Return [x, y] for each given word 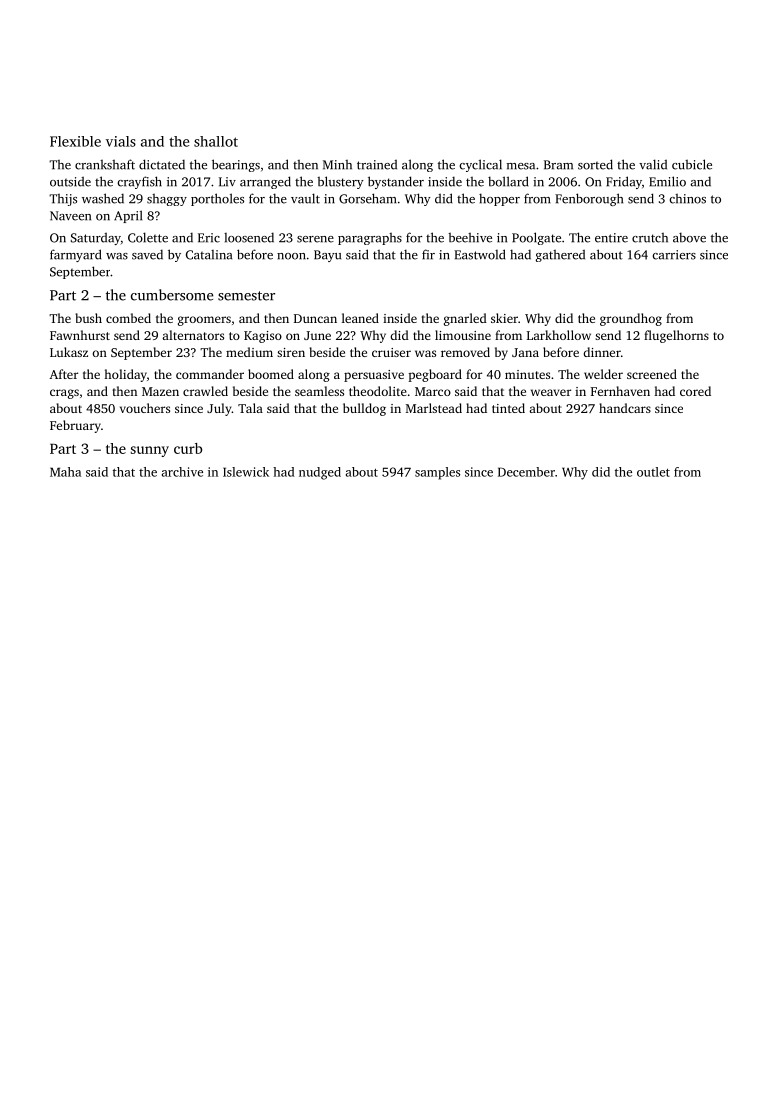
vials [121, 141]
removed [465, 352]
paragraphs [370, 239]
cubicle [692, 164]
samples [437, 473]
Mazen [160, 391]
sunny [150, 451]
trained [377, 164]
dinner [602, 352]
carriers [674, 255]
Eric [209, 238]
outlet [653, 472]
